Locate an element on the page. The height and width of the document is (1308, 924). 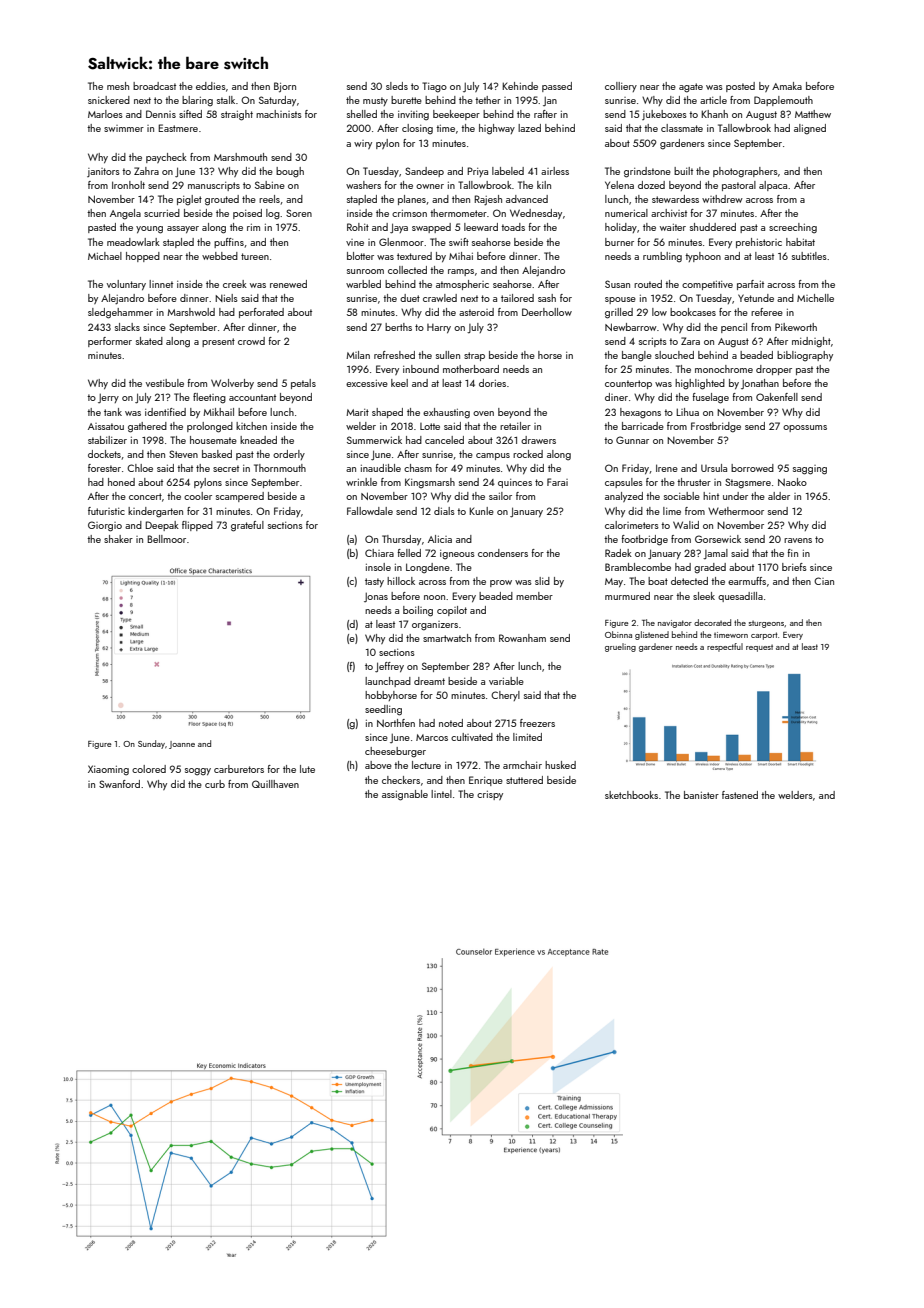
Milan is located at coordinates (358, 355).
